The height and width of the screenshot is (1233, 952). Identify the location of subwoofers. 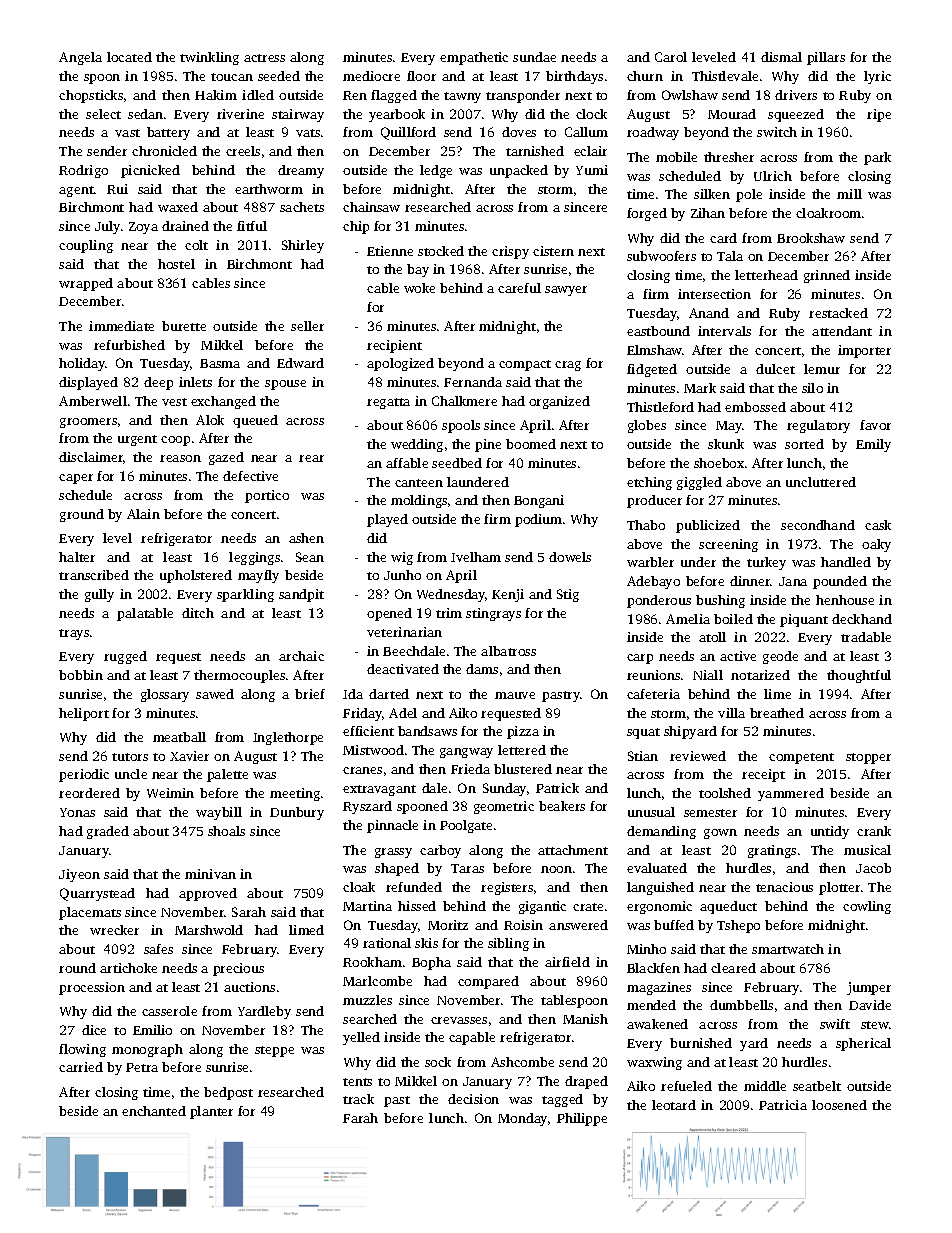
(661, 256).
